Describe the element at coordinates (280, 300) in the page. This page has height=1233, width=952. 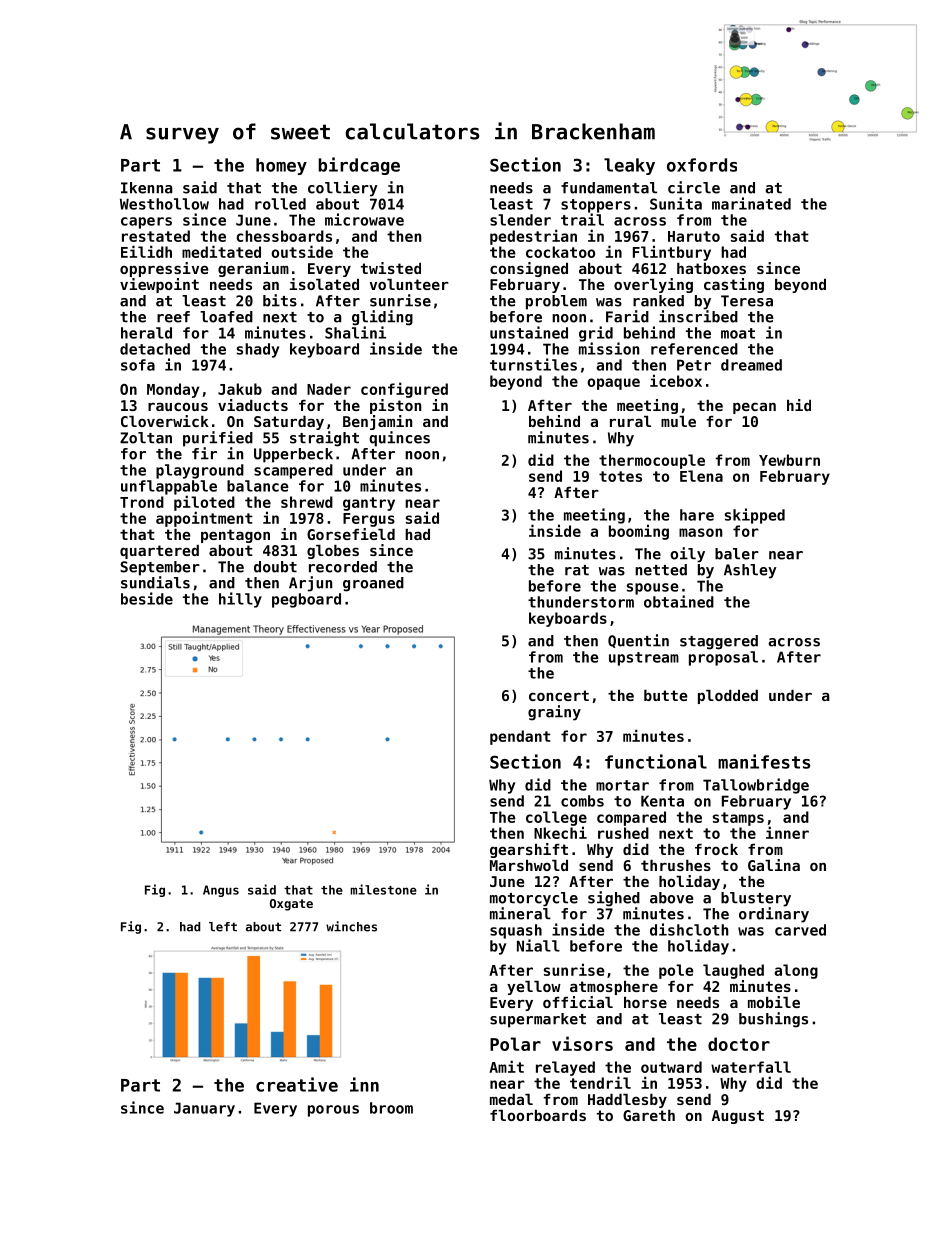
I see `bits` at that location.
